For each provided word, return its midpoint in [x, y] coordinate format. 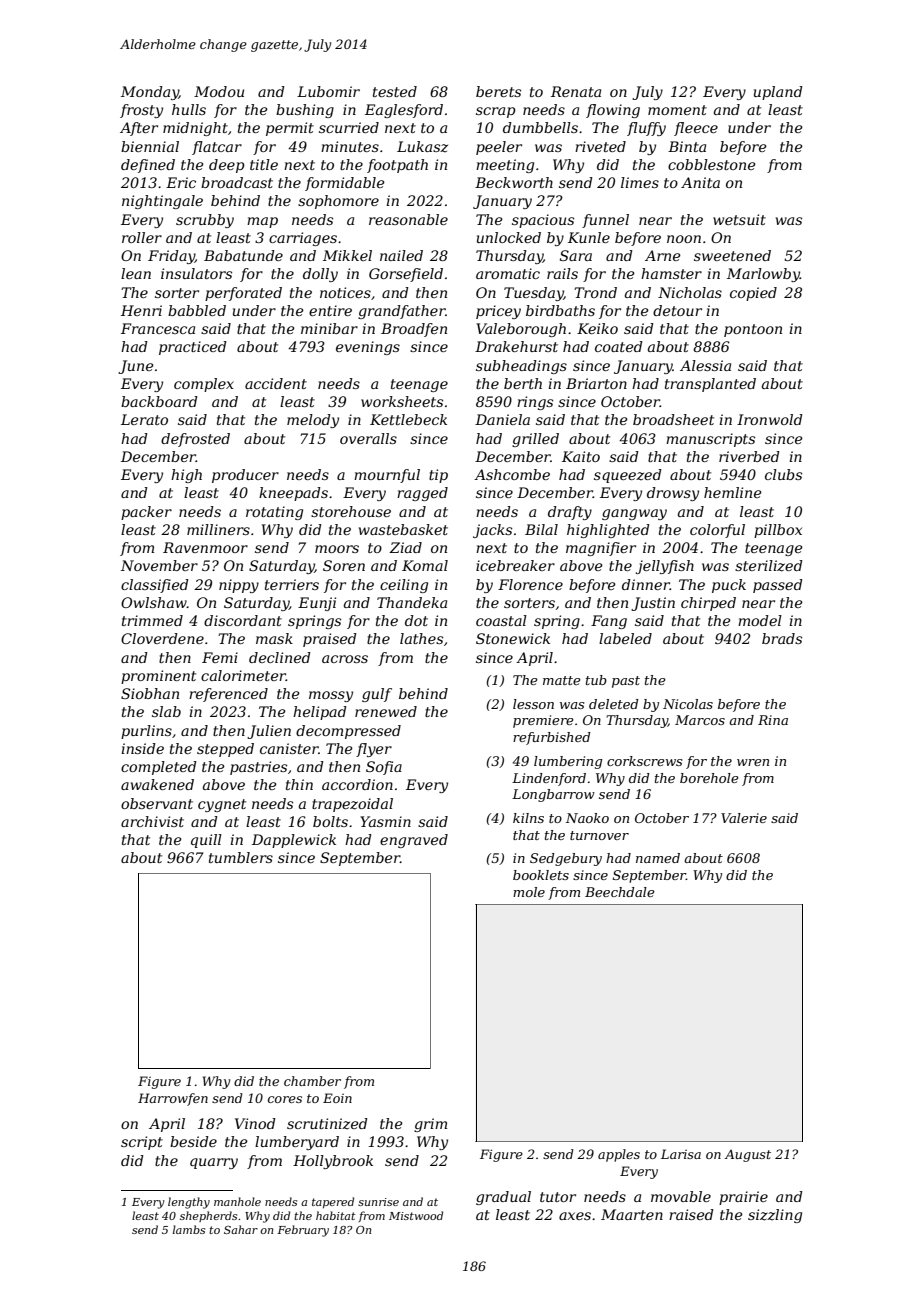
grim [430, 1125]
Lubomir [328, 91]
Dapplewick [294, 841]
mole [529, 892]
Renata [576, 91]
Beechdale [620, 892]
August [748, 1155]
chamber [312, 1081]
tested [395, 91]
